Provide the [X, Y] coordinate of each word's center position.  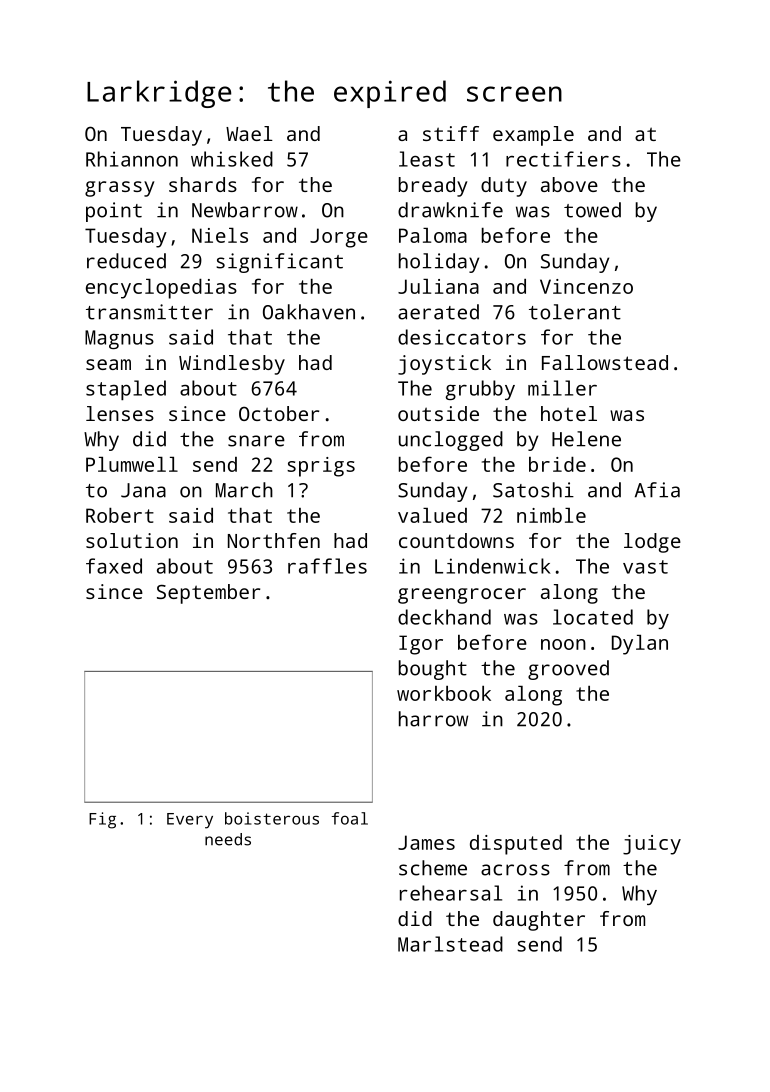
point [114, 212]
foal [350, 818]
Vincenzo [586, 286]
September [208, 594]
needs [228, 839]
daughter [539, 921]
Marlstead [450, 944]
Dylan [640, 645]
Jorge [339, 238]
